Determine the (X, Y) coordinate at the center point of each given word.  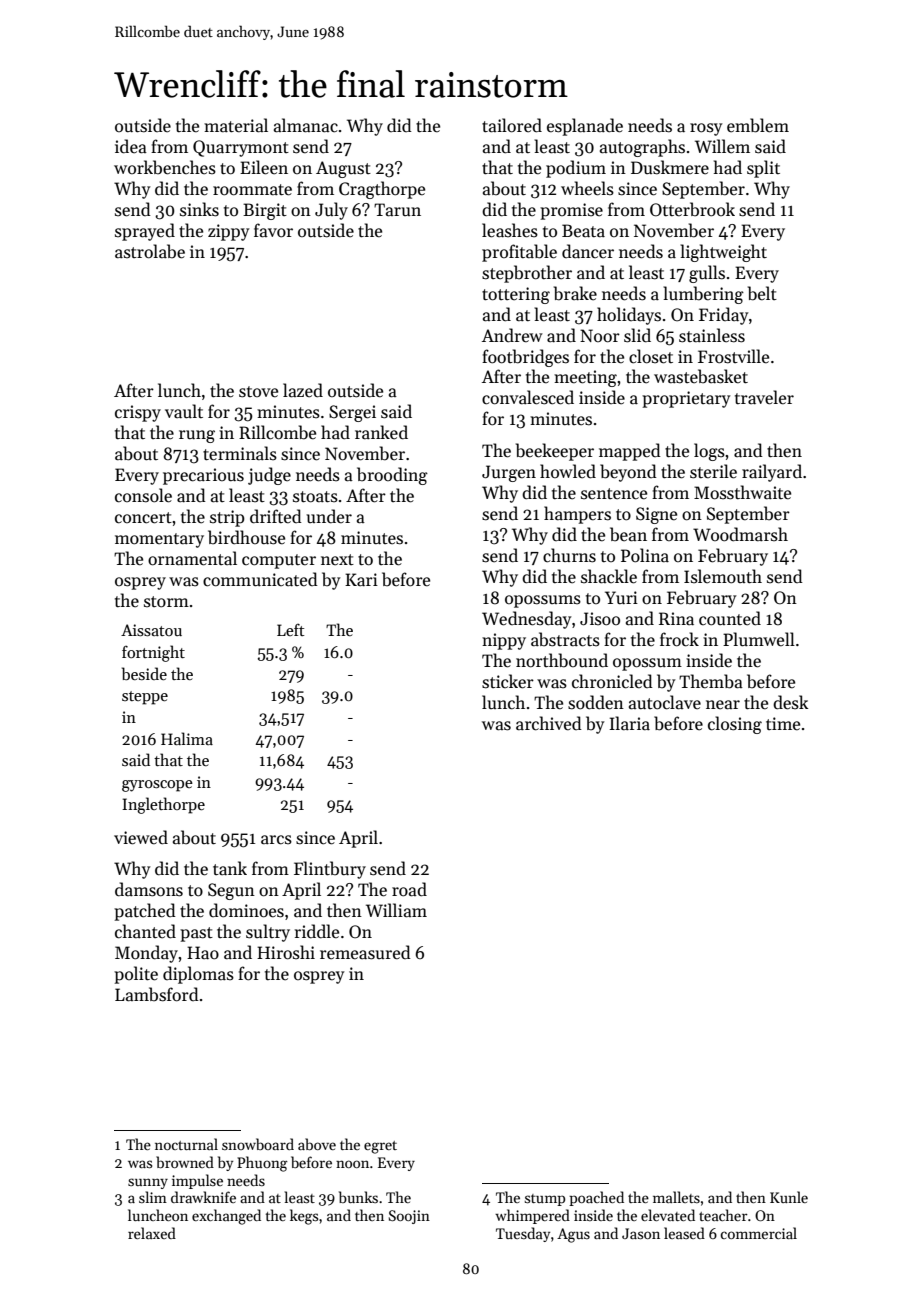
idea (131, 146)
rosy (706, 129)
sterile (713, 471)
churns (569, 555)
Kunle (789, 1197)
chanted (145, 931)
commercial (758, 1233)
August (343, 169)
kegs (304, 1217)
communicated (260, 579)
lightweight (723, 253)
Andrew (512, 335)
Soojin (409, 1217)
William (396, 910)
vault (184, 411)
